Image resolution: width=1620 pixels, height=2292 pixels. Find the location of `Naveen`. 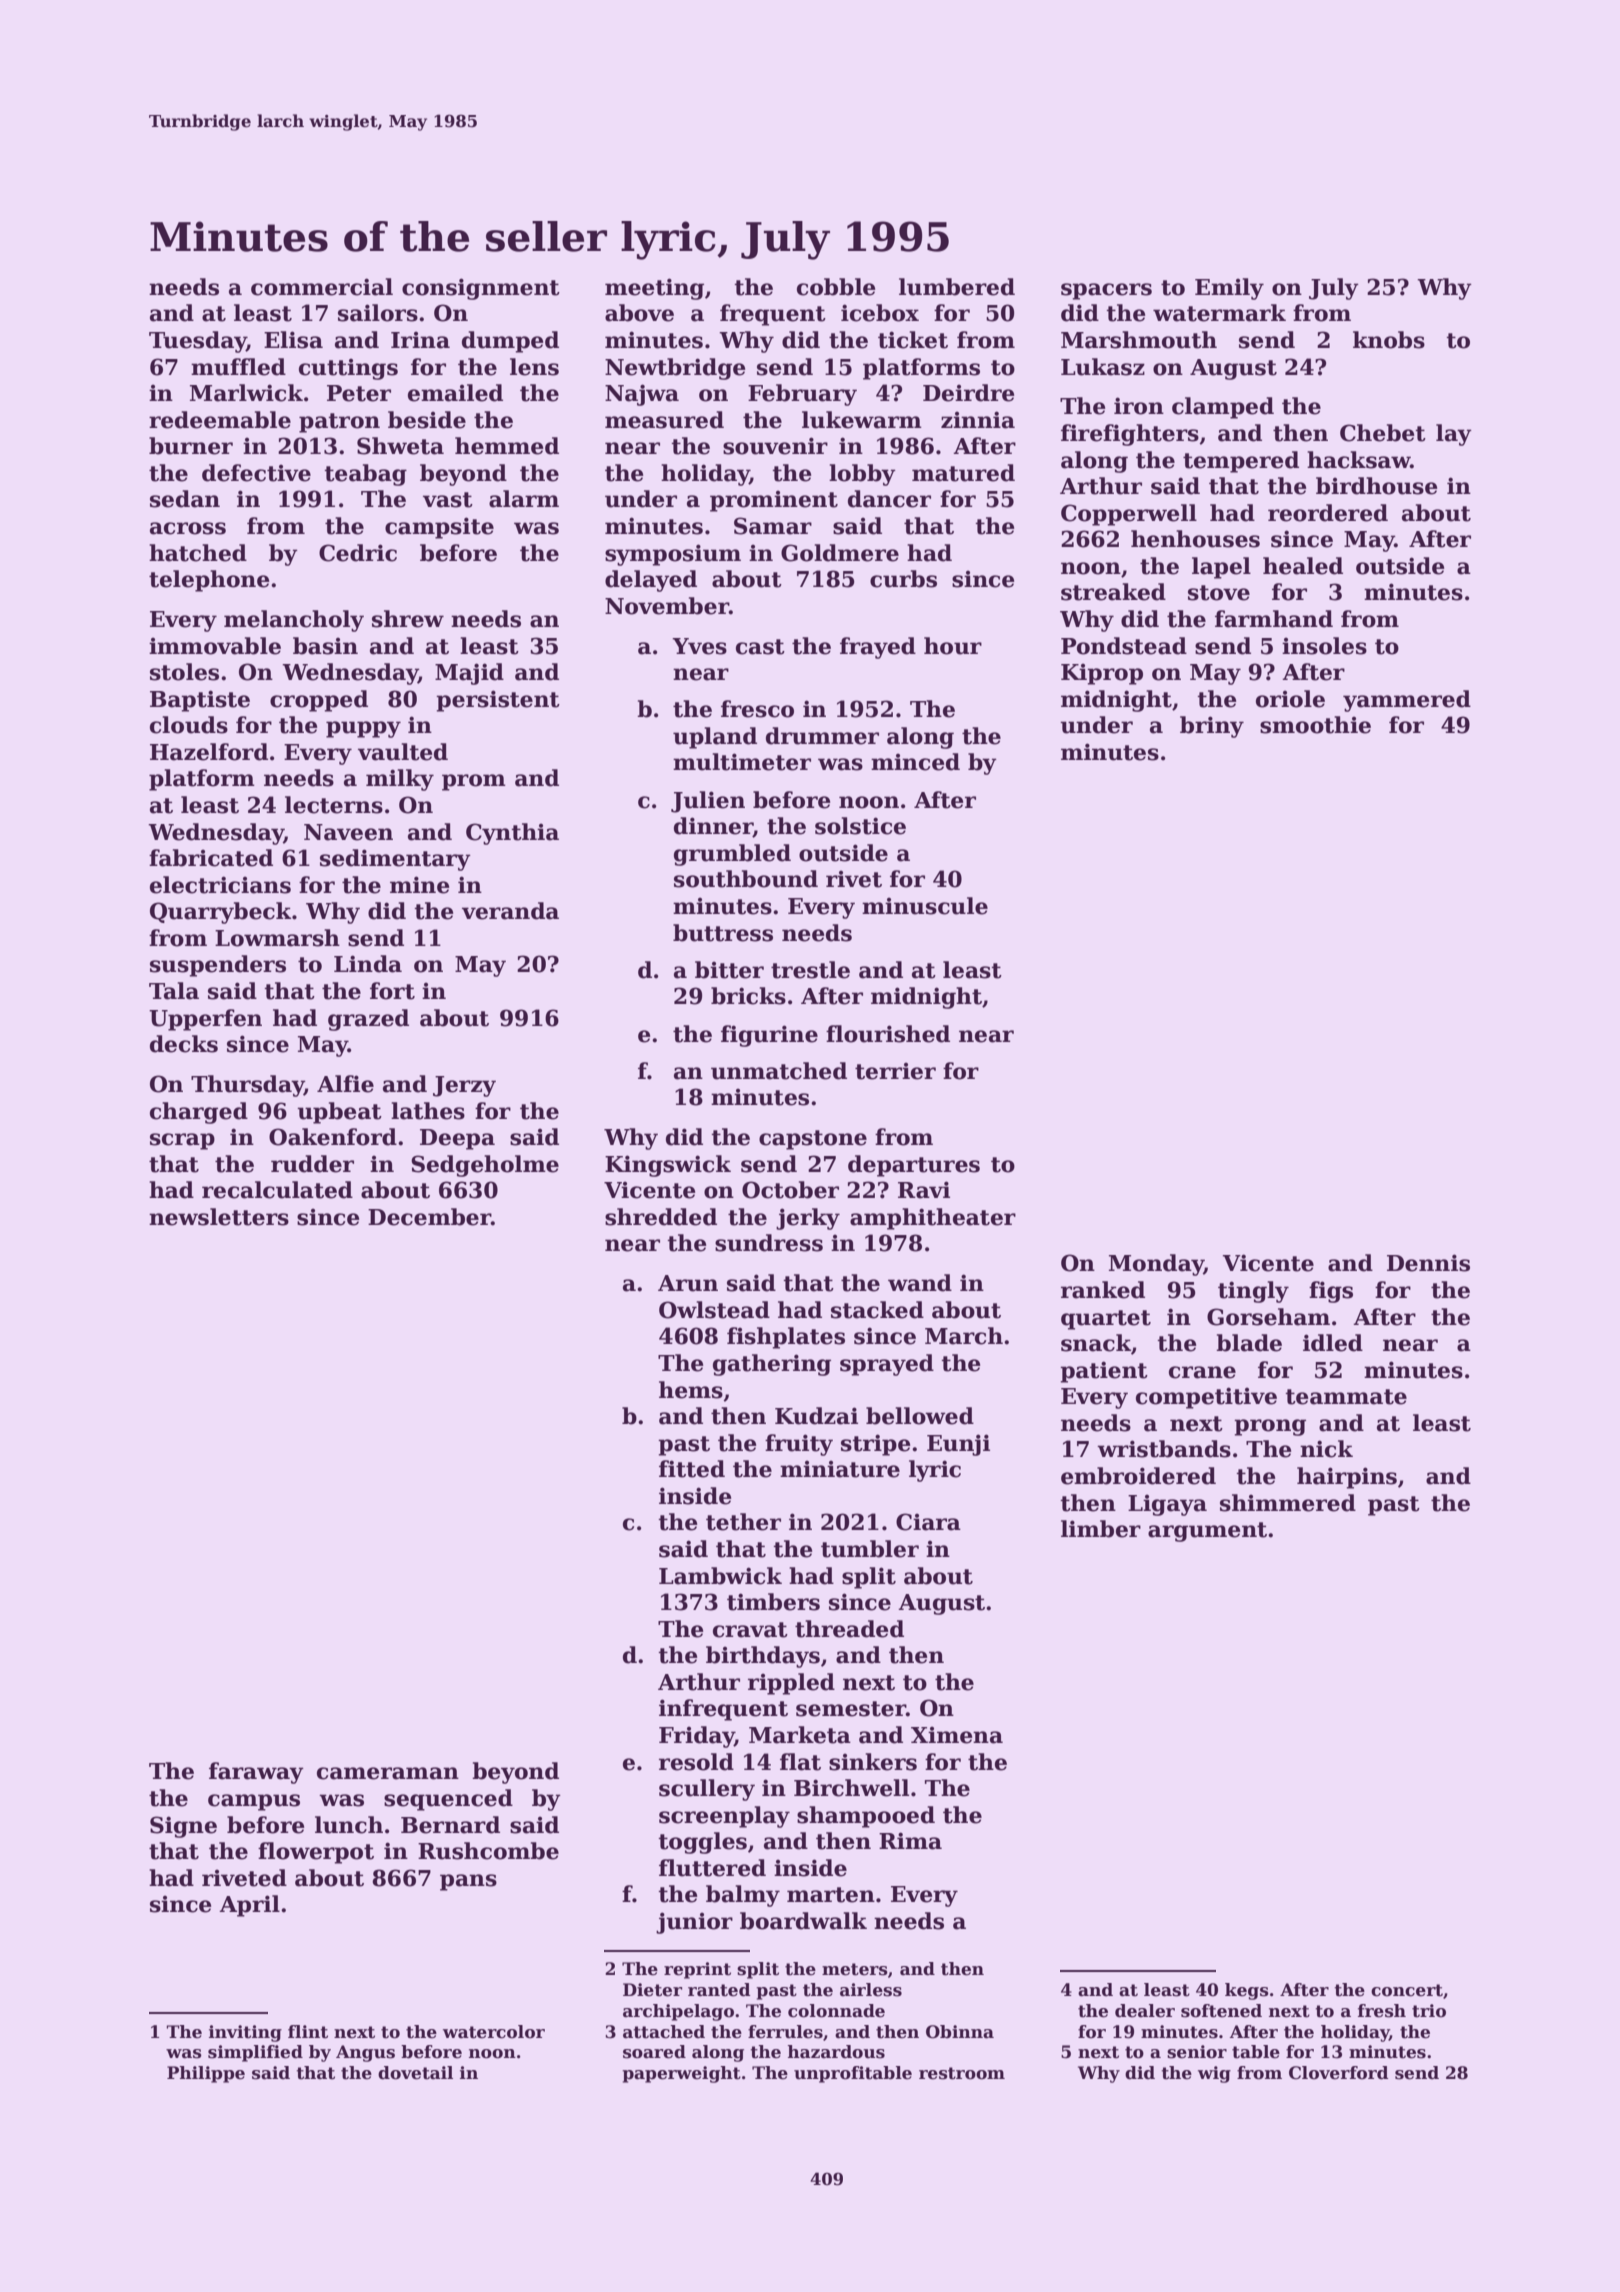

Naveen is located at coordinates (348, 832).
